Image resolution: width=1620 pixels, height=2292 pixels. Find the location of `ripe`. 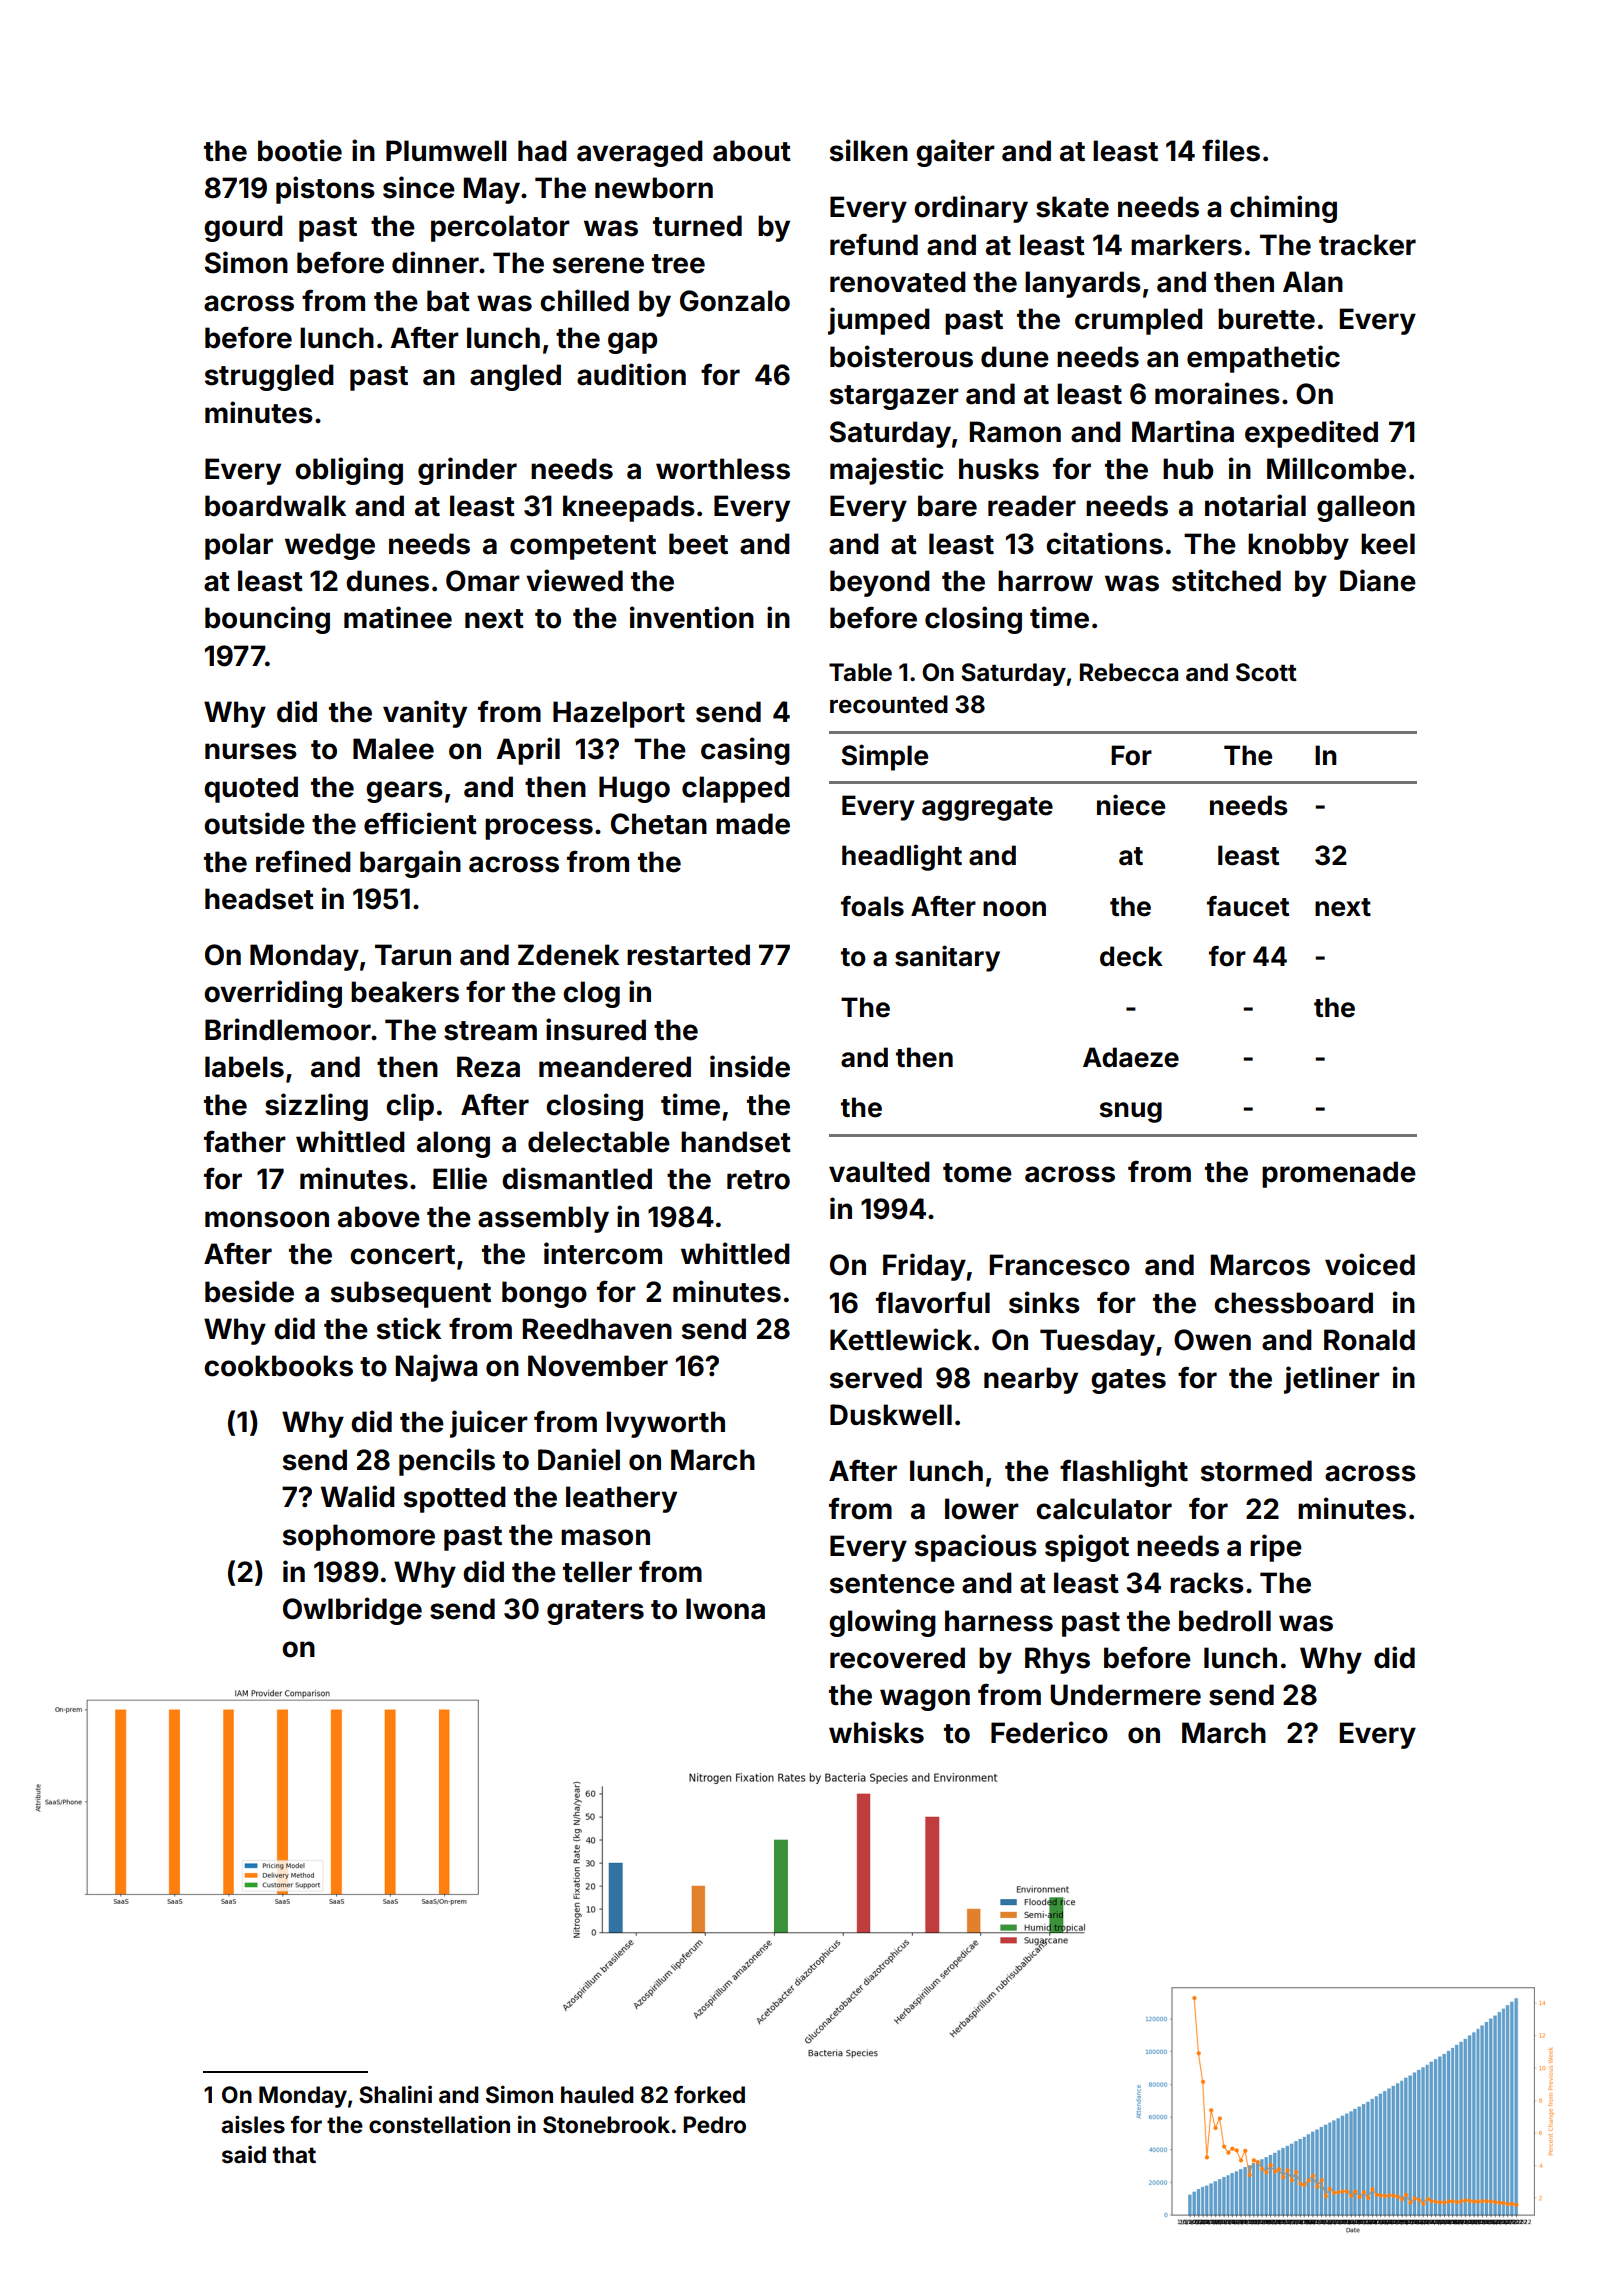

ripe is located at coordinates (1276, 1548).
